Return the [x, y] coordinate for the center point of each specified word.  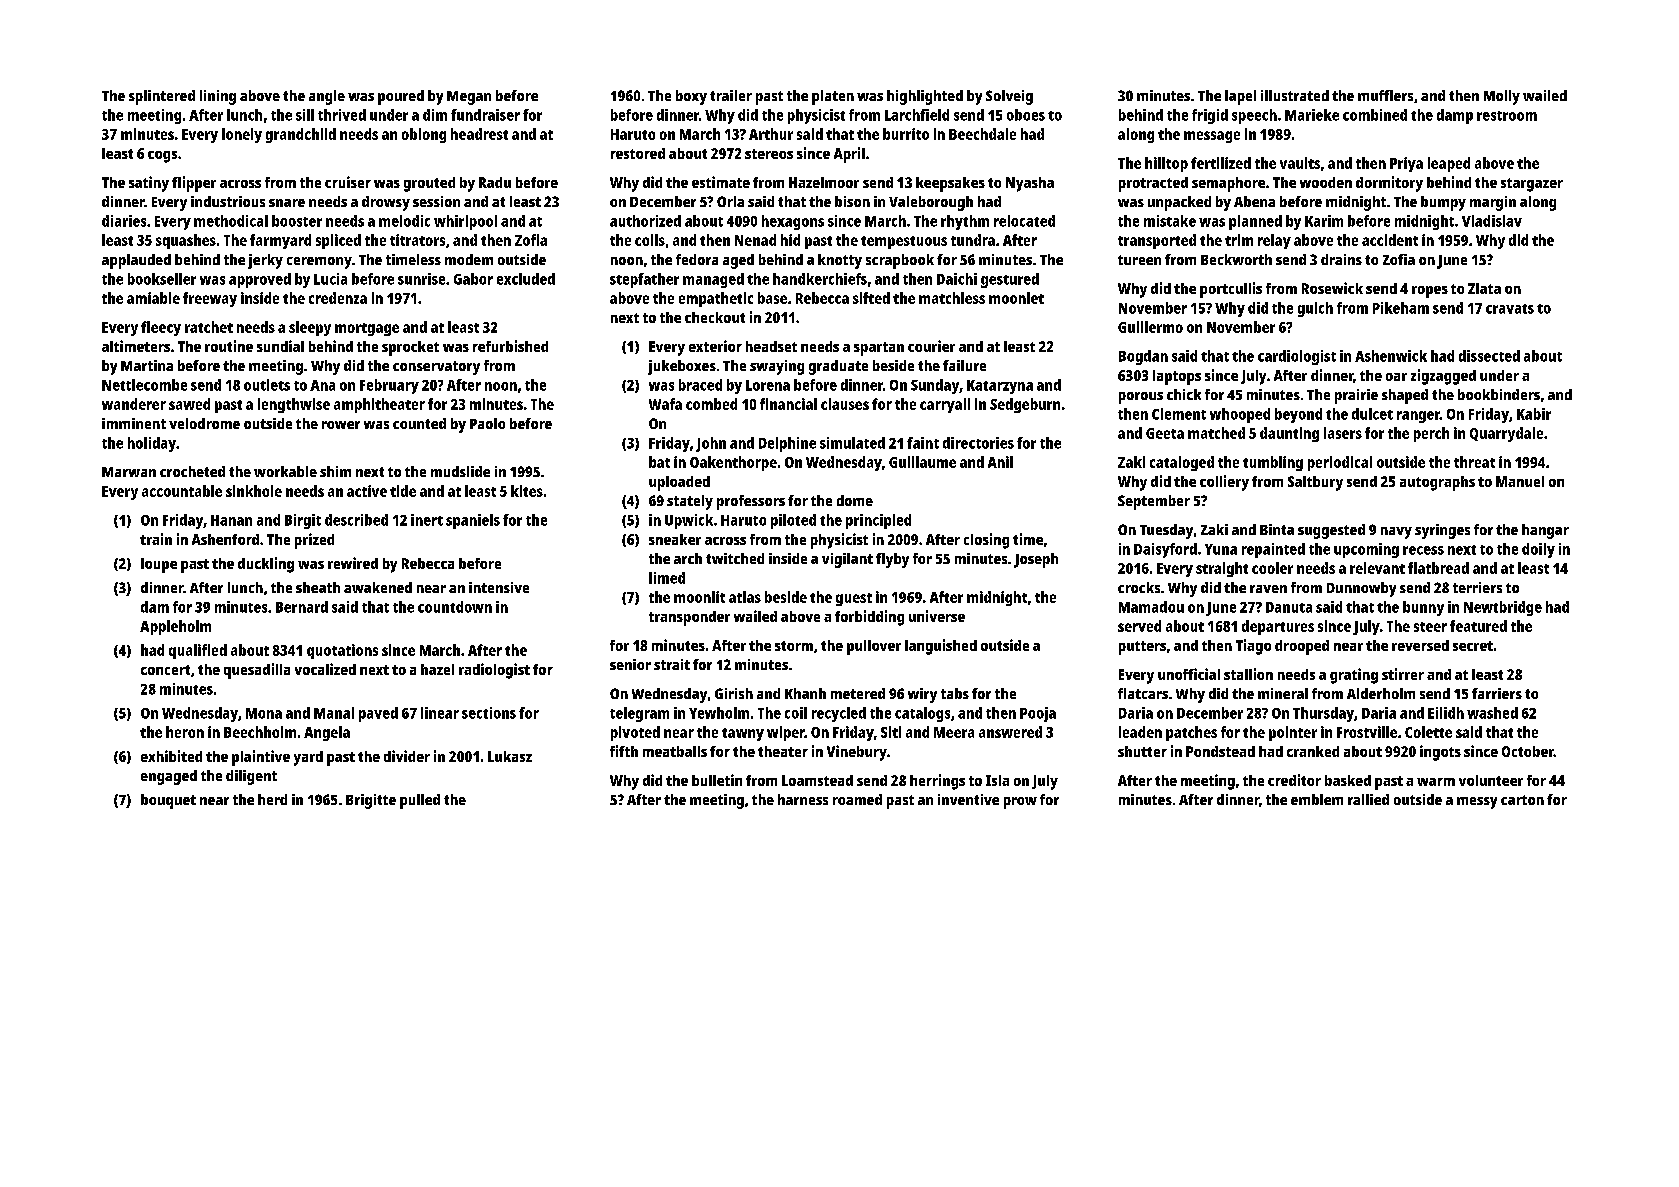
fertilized [1221, 163]
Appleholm [175, 627]
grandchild [301, 135]
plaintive [261, 758]
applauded [136, 261]
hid [790, 240]
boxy [691, 97]
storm [794, 646]
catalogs [922, 714]
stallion [1248, 674]
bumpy [1443, 203]
